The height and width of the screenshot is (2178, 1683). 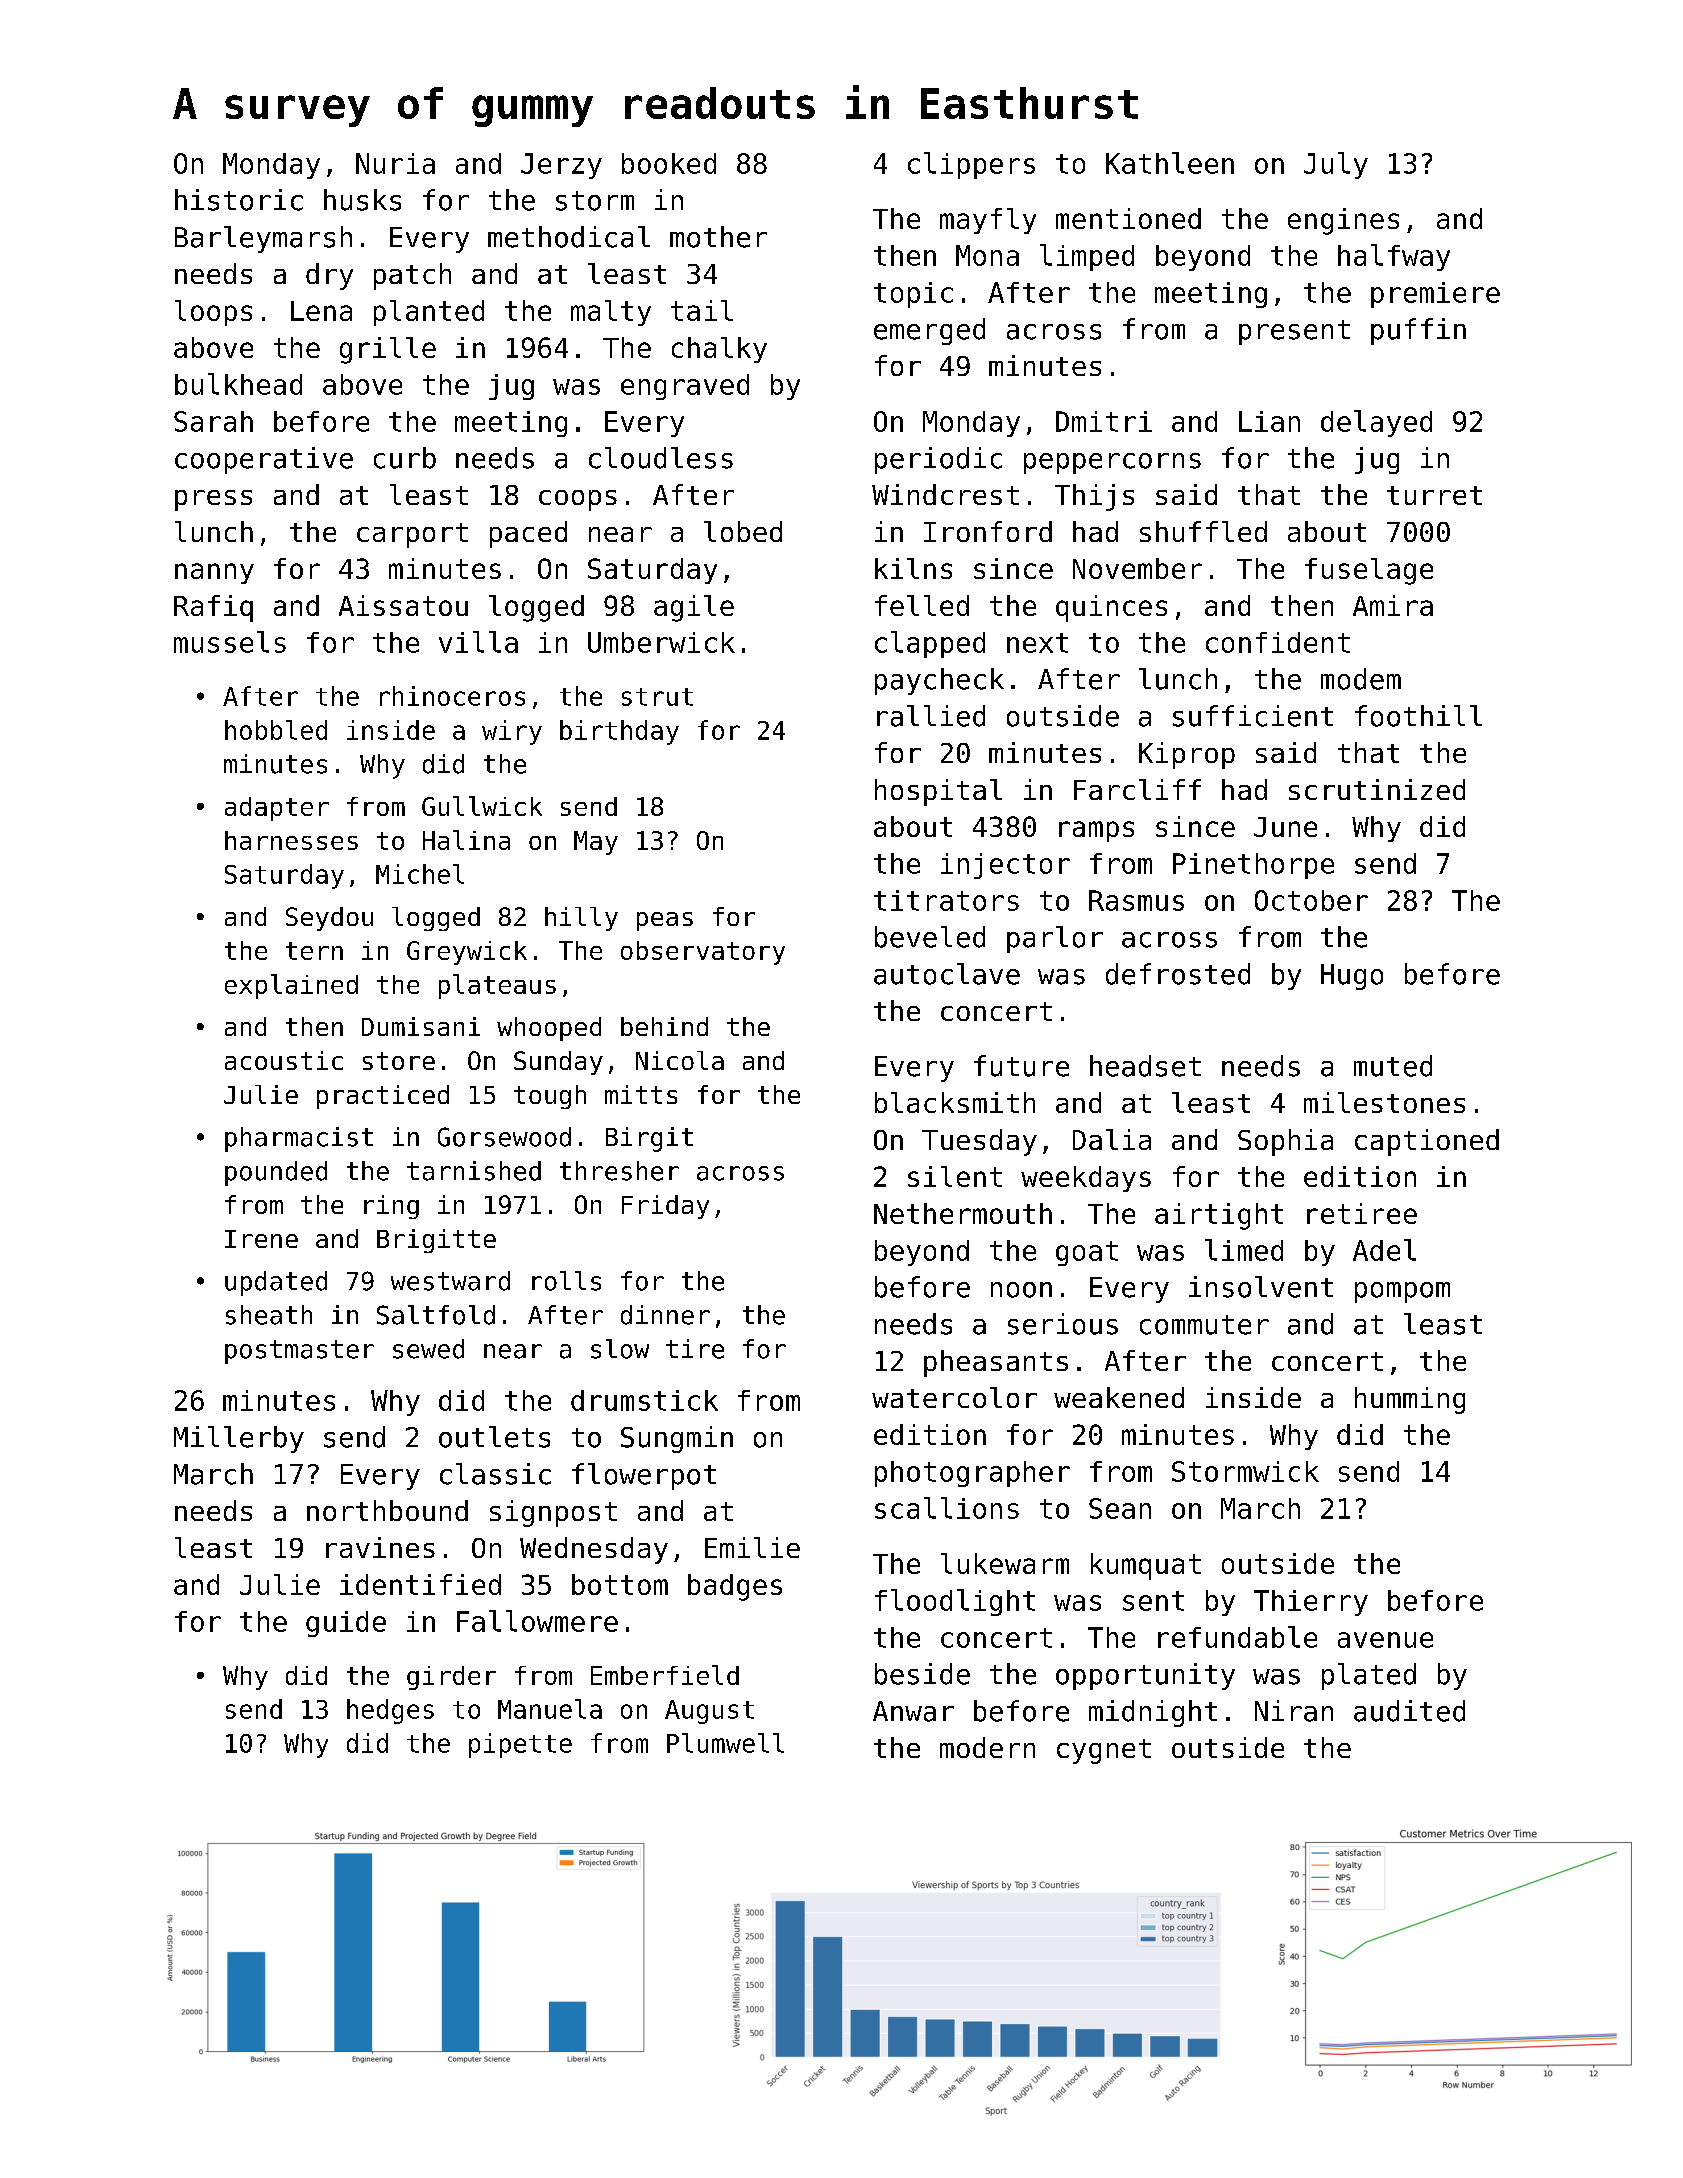 What do you see at coordinates (395, 163) in the screenshot?
I see `Nuria` at bounding box center [395, 163].
